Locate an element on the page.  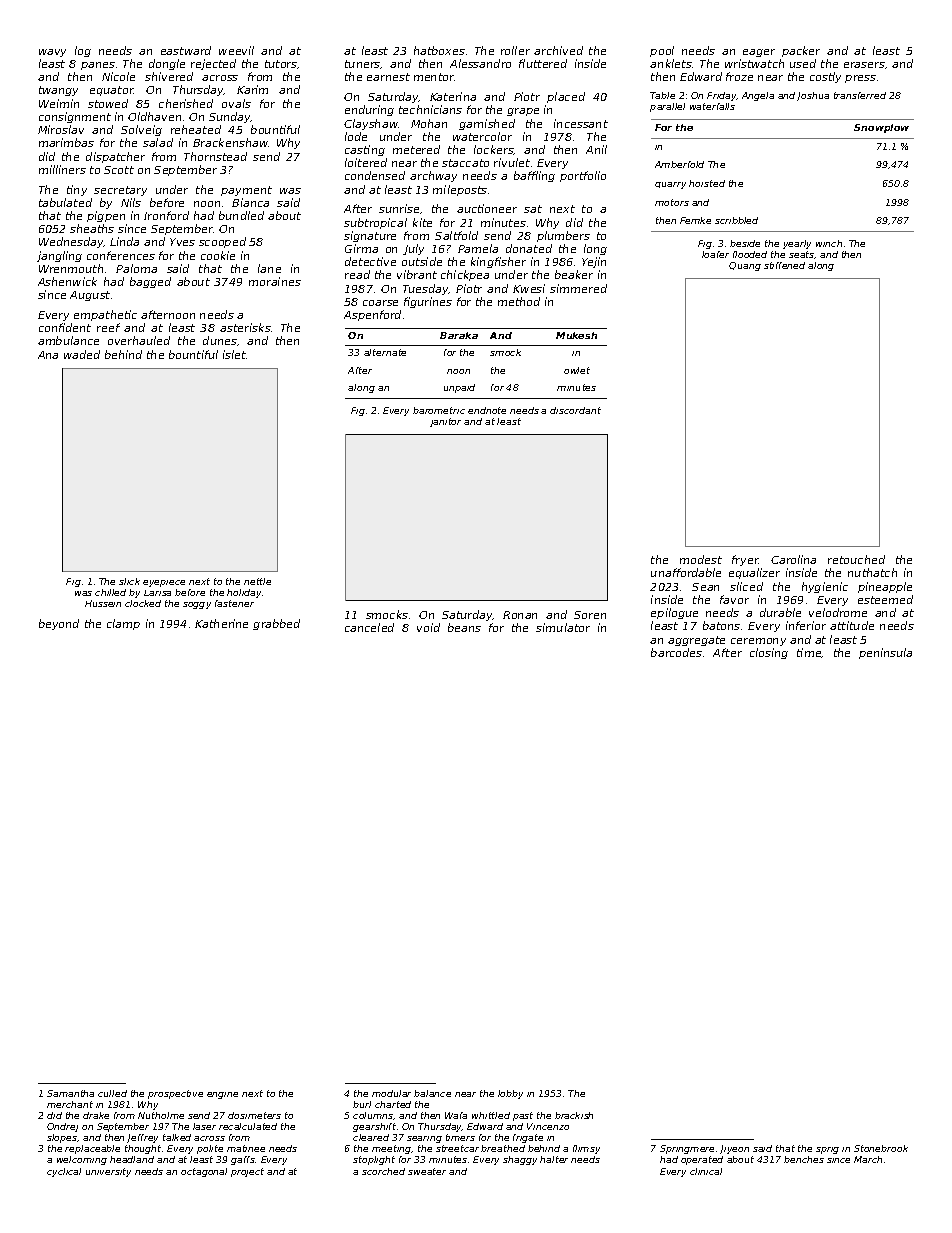
pigpen is located at coordinates (106, 216).
